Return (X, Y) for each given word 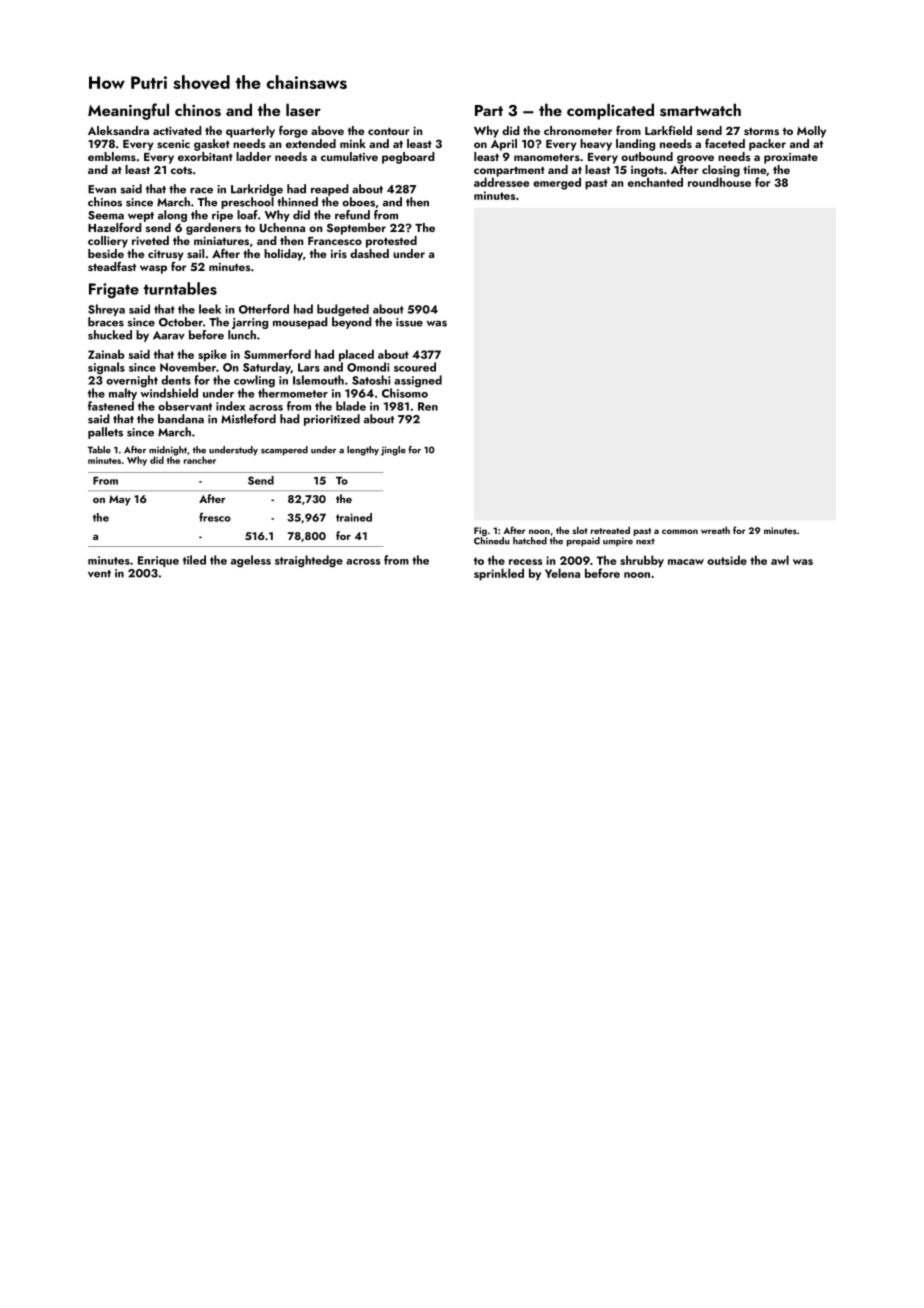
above (327, 130)
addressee (501, 182)
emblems (112, 156)
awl (780, 560)
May (120, 500)
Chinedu (492, 541)
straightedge (309, 561)
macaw (686, 562)
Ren (428, 406)
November (188, 367)
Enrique (158, 561)
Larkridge (257, 190)
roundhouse (719, 182)
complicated (610, 111)
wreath (715, 530)
